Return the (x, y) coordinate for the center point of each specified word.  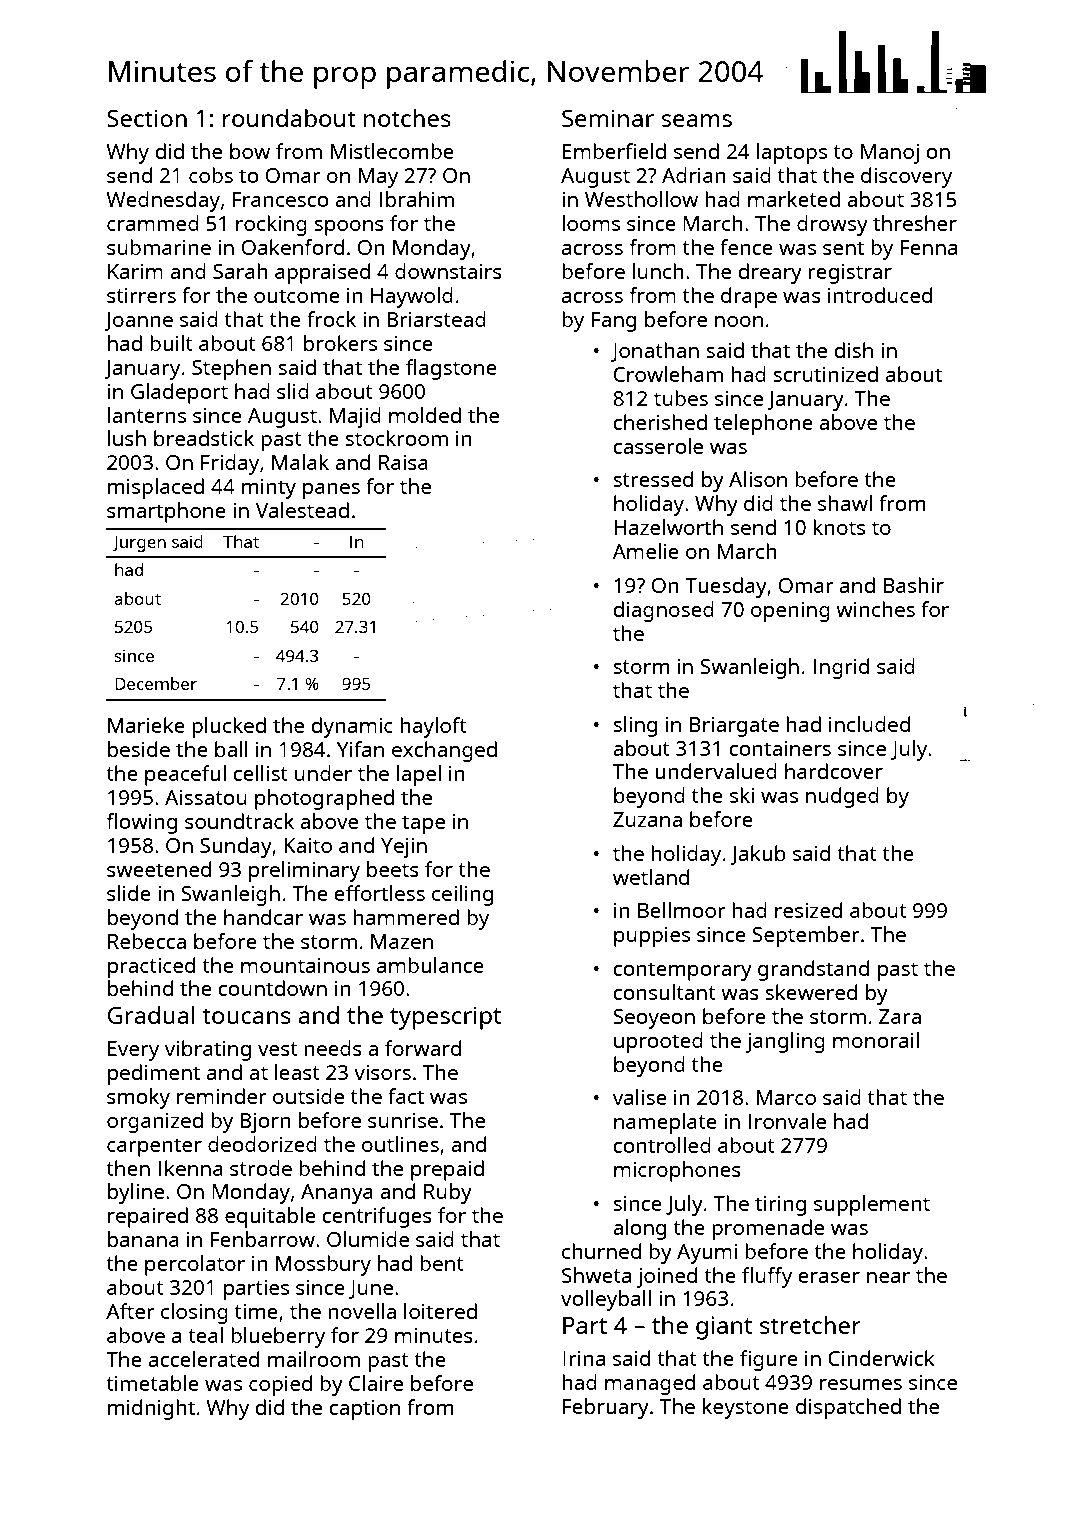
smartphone (166, 512)
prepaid (447, 1170)
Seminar (608, 118)
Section (147, 118)
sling (635, 726)
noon (739, 321)
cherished (660, 422)
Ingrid (841, 668)
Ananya (337, 1194)
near (888, 1277)
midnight (151, 1409)
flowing (142, 823)
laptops (791, 153)
